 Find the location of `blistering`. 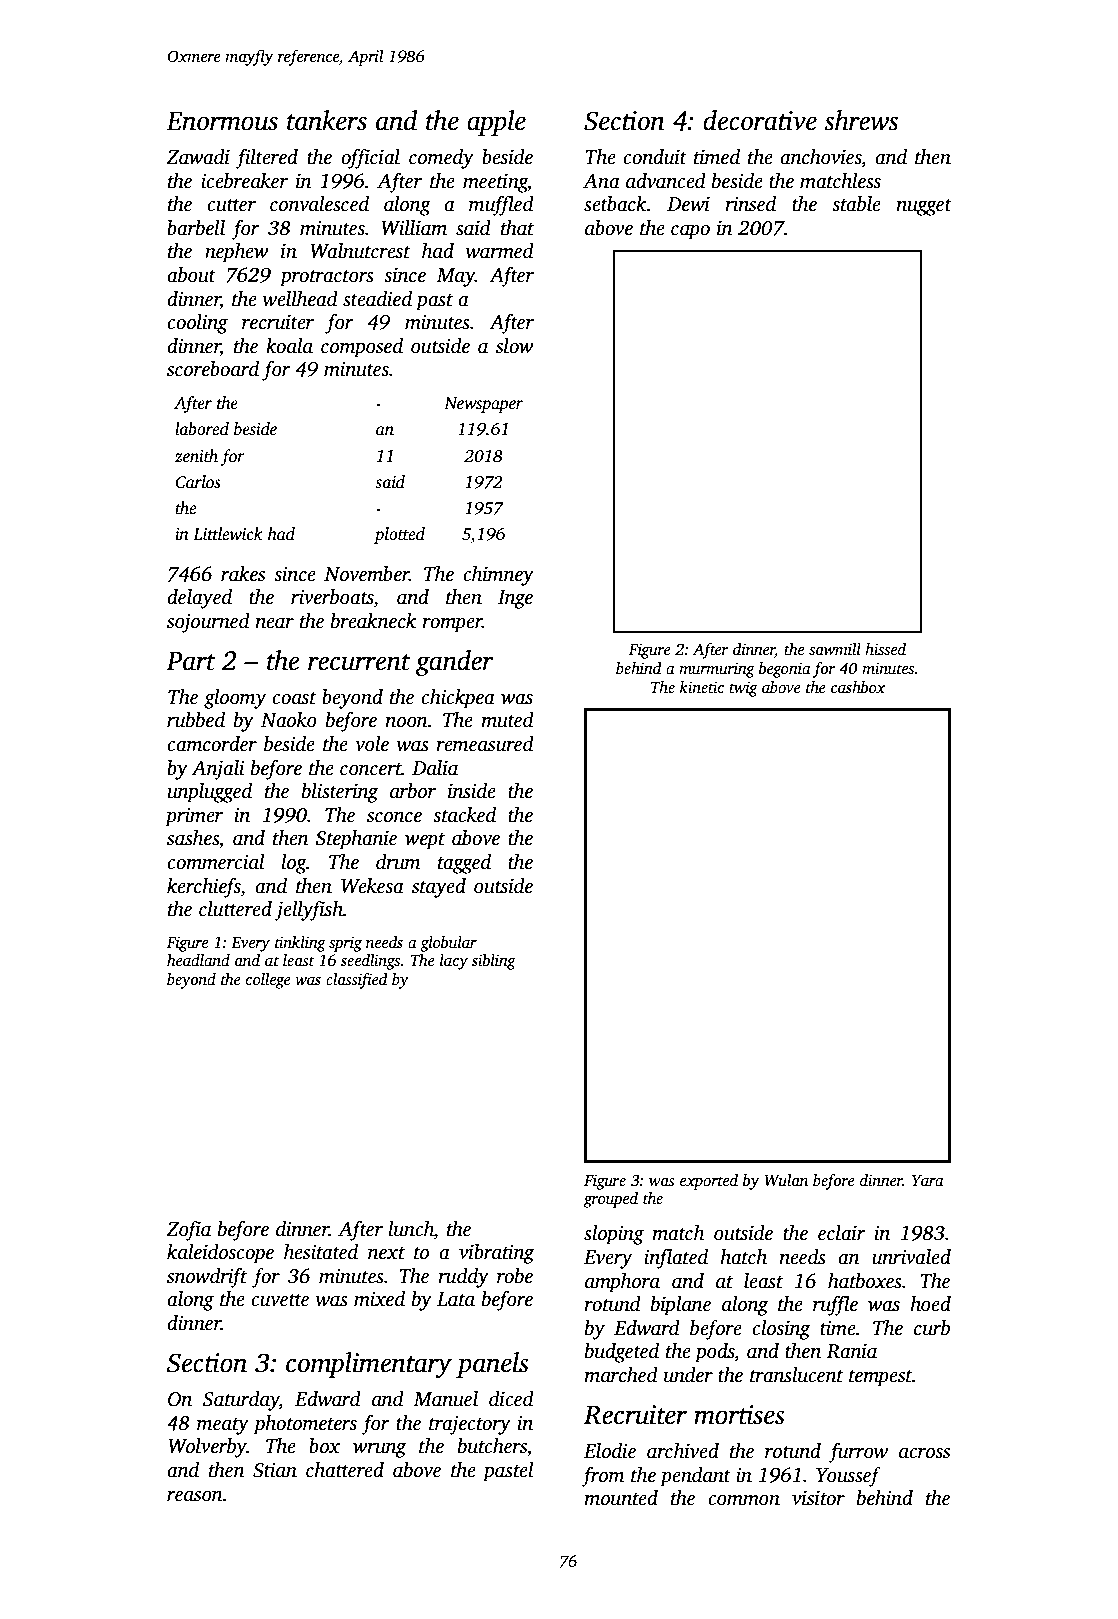

blistering is located at coordinates (340, 793).
